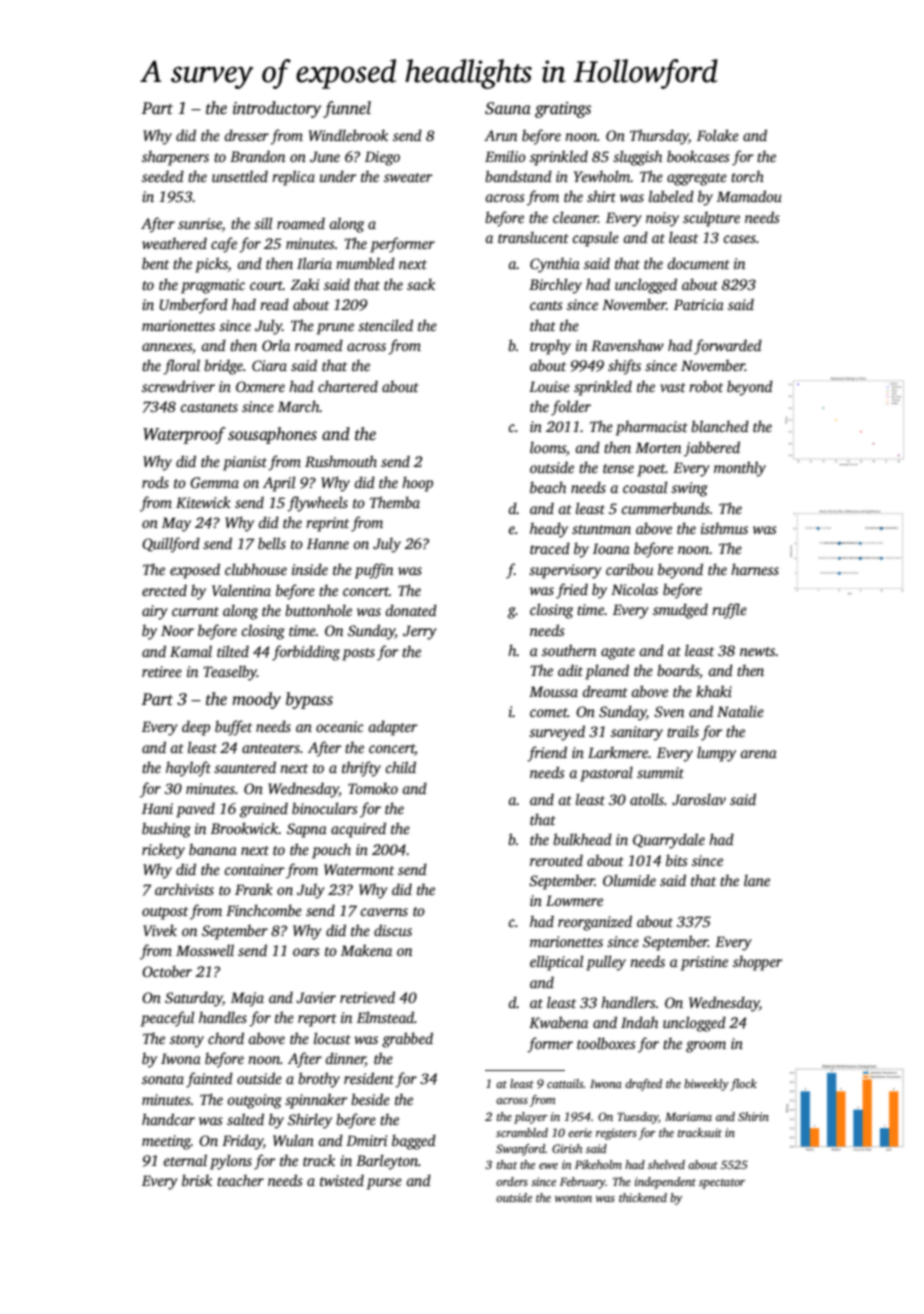 The width and height of the screenshot is (924, 1314). I want to click on newts, so click(757, 651).
